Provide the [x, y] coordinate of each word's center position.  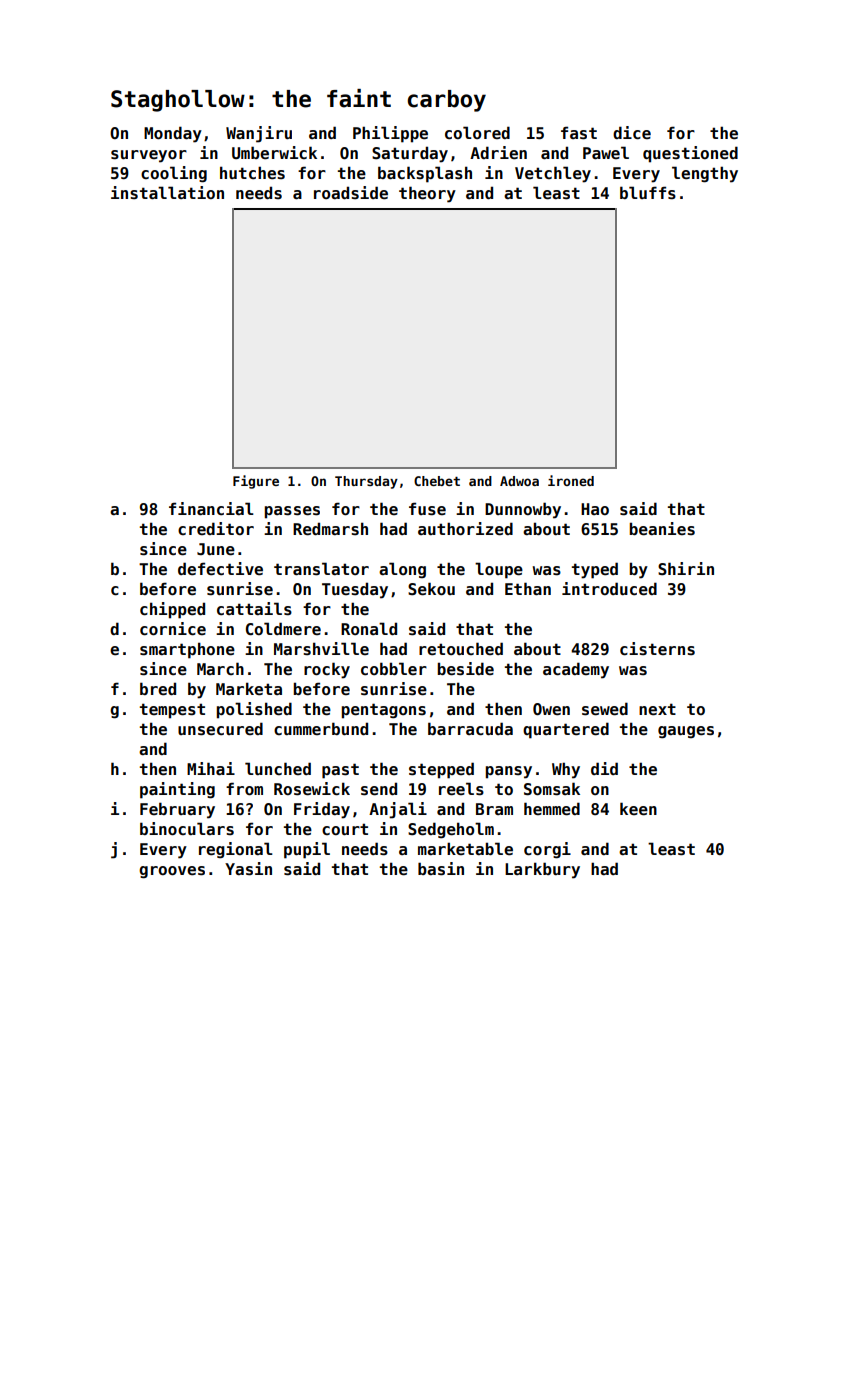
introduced [609, 589]
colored [477, 133]
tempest [172, 711]
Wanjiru [259, 134]
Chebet [437, 481]
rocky [327, 670]
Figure [256, 482]
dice [632, 133]
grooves [172, 872]
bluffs [648, 193]
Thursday [366, 482]
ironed [571, 480]
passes [292, 512]
